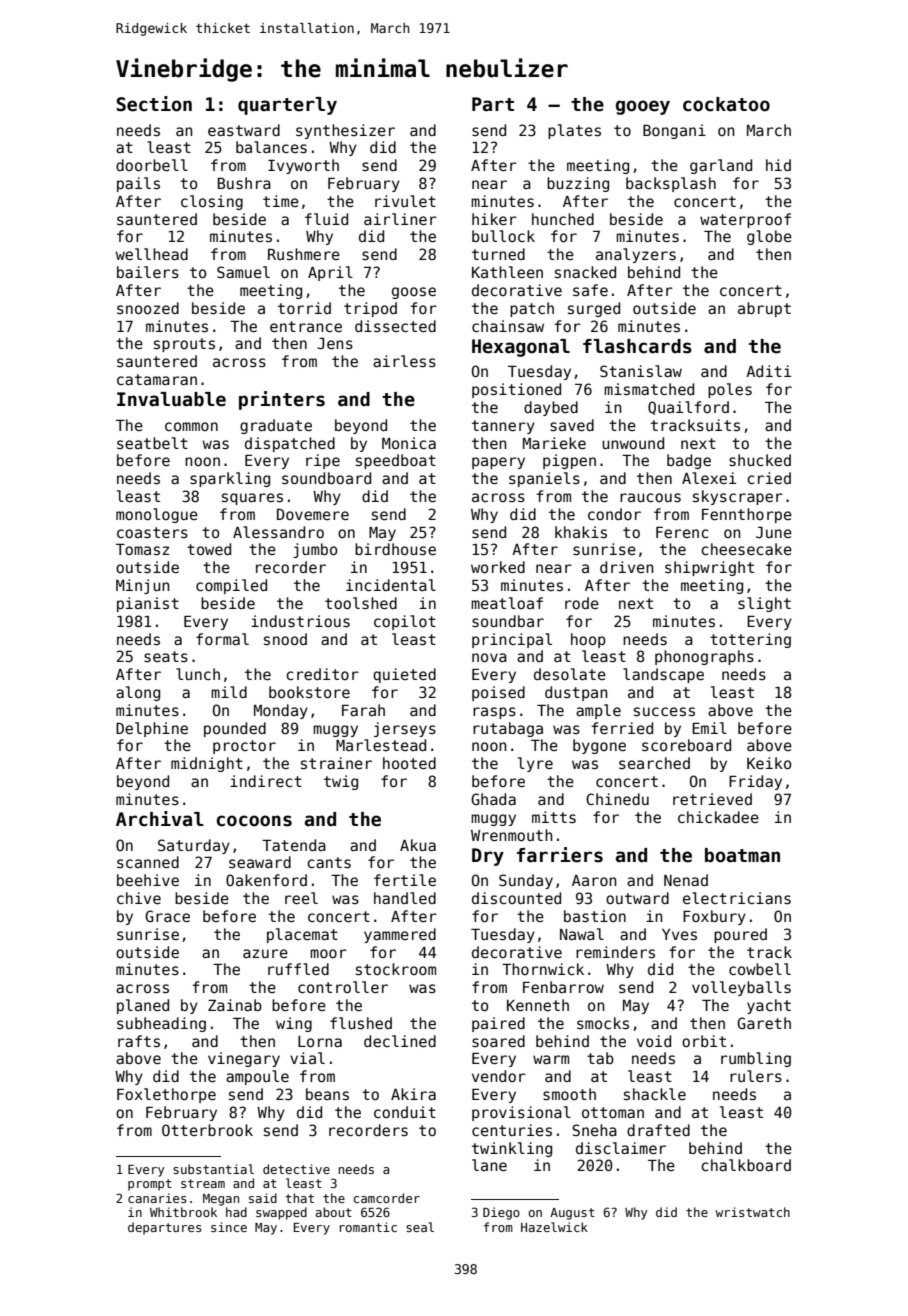  I want to click on sprouts, so click(184, 345).
